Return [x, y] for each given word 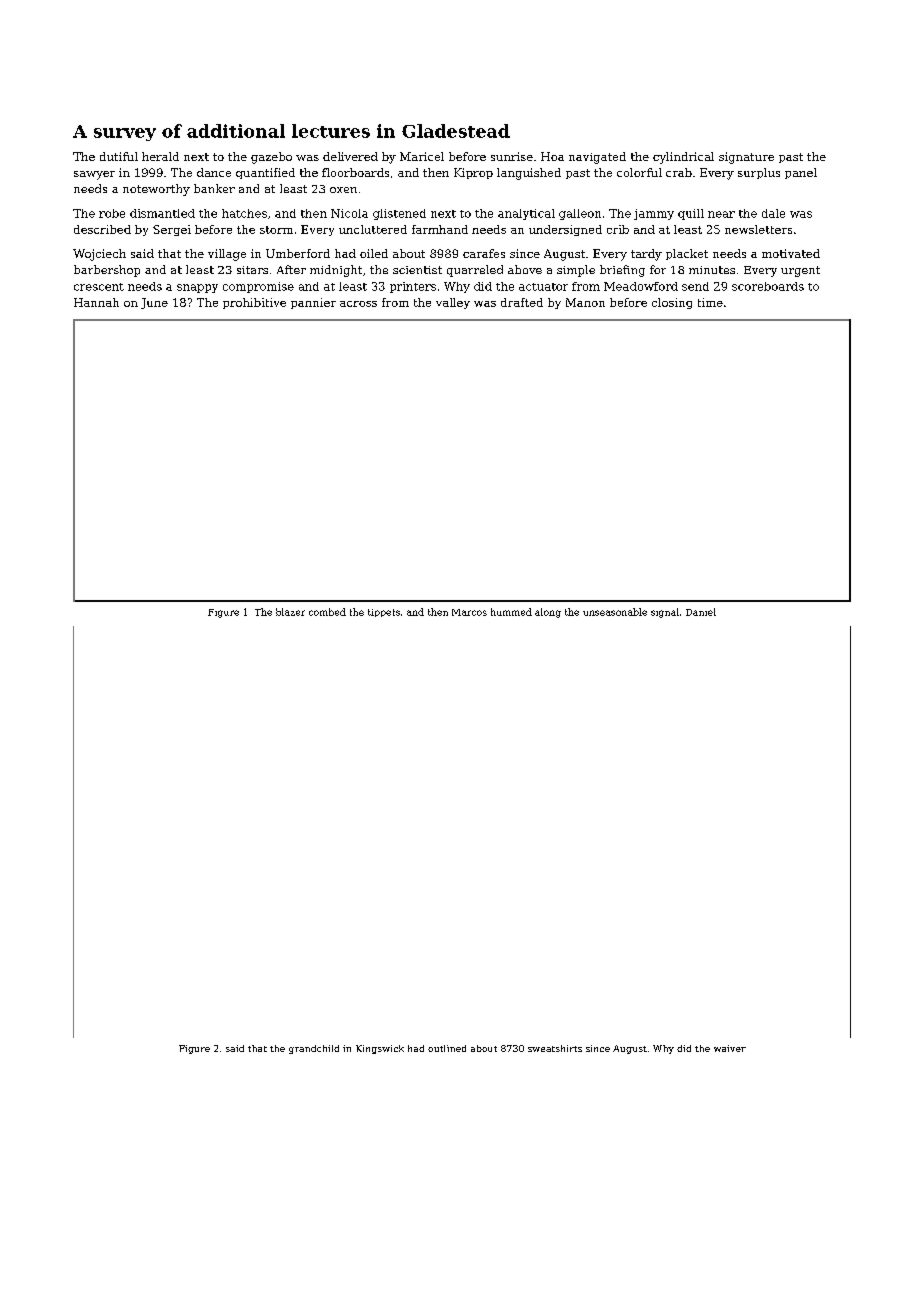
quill [691, 214]
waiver [730, 1048]
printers [413, 287]
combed [327, 612]
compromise [258, 287]
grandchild [314, 1049]
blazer [290, 612]
